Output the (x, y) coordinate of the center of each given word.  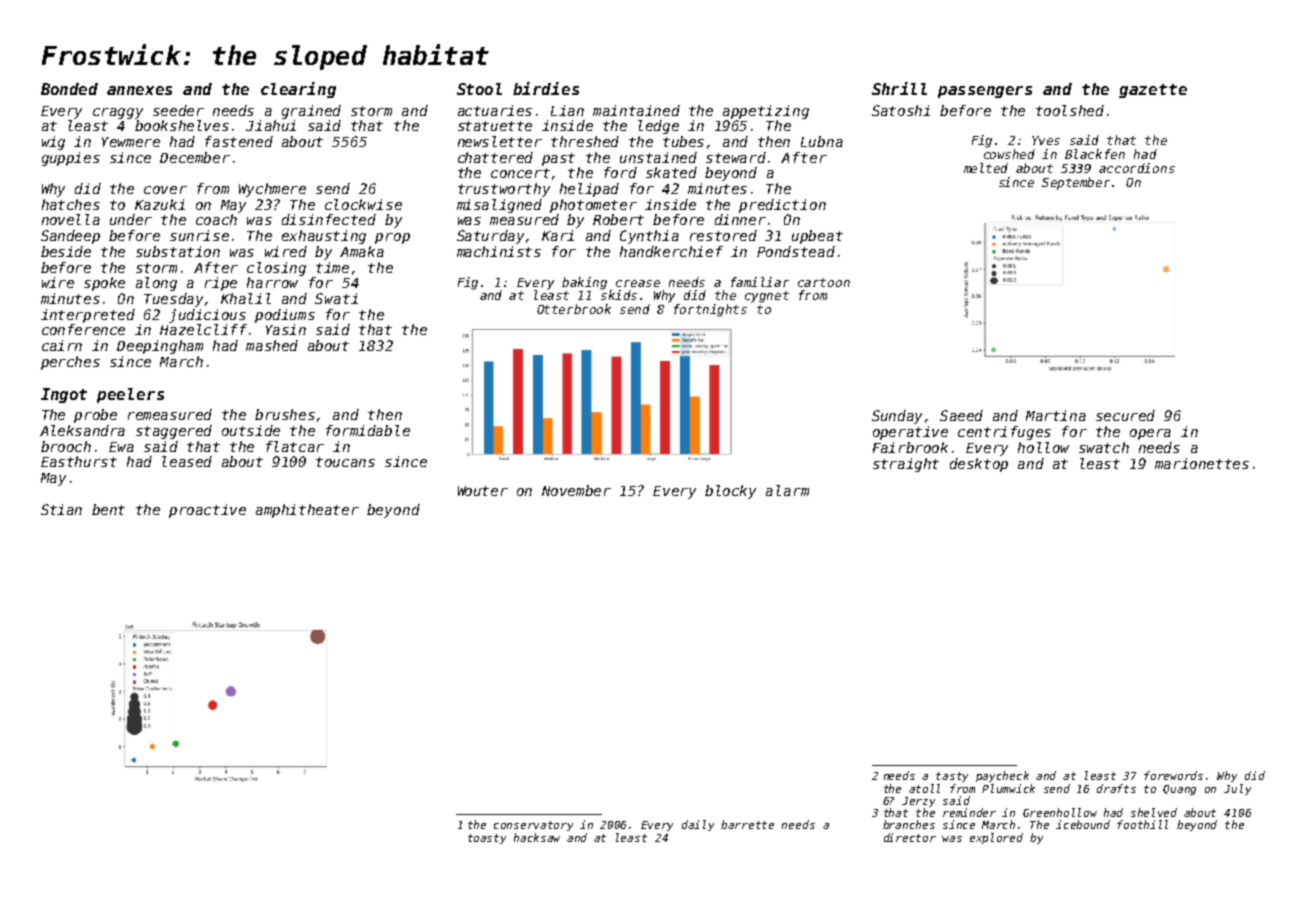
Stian (61, 509)
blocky (730, 492)
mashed (272, 345)
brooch (66, 446)
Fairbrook (910, 447)
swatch (1104, 447)
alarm (787, 490)
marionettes (1202, 463)
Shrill (899, 88)
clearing (298, 90)
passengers (985, 92)
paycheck (1002, 776)
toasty (487, 839)
